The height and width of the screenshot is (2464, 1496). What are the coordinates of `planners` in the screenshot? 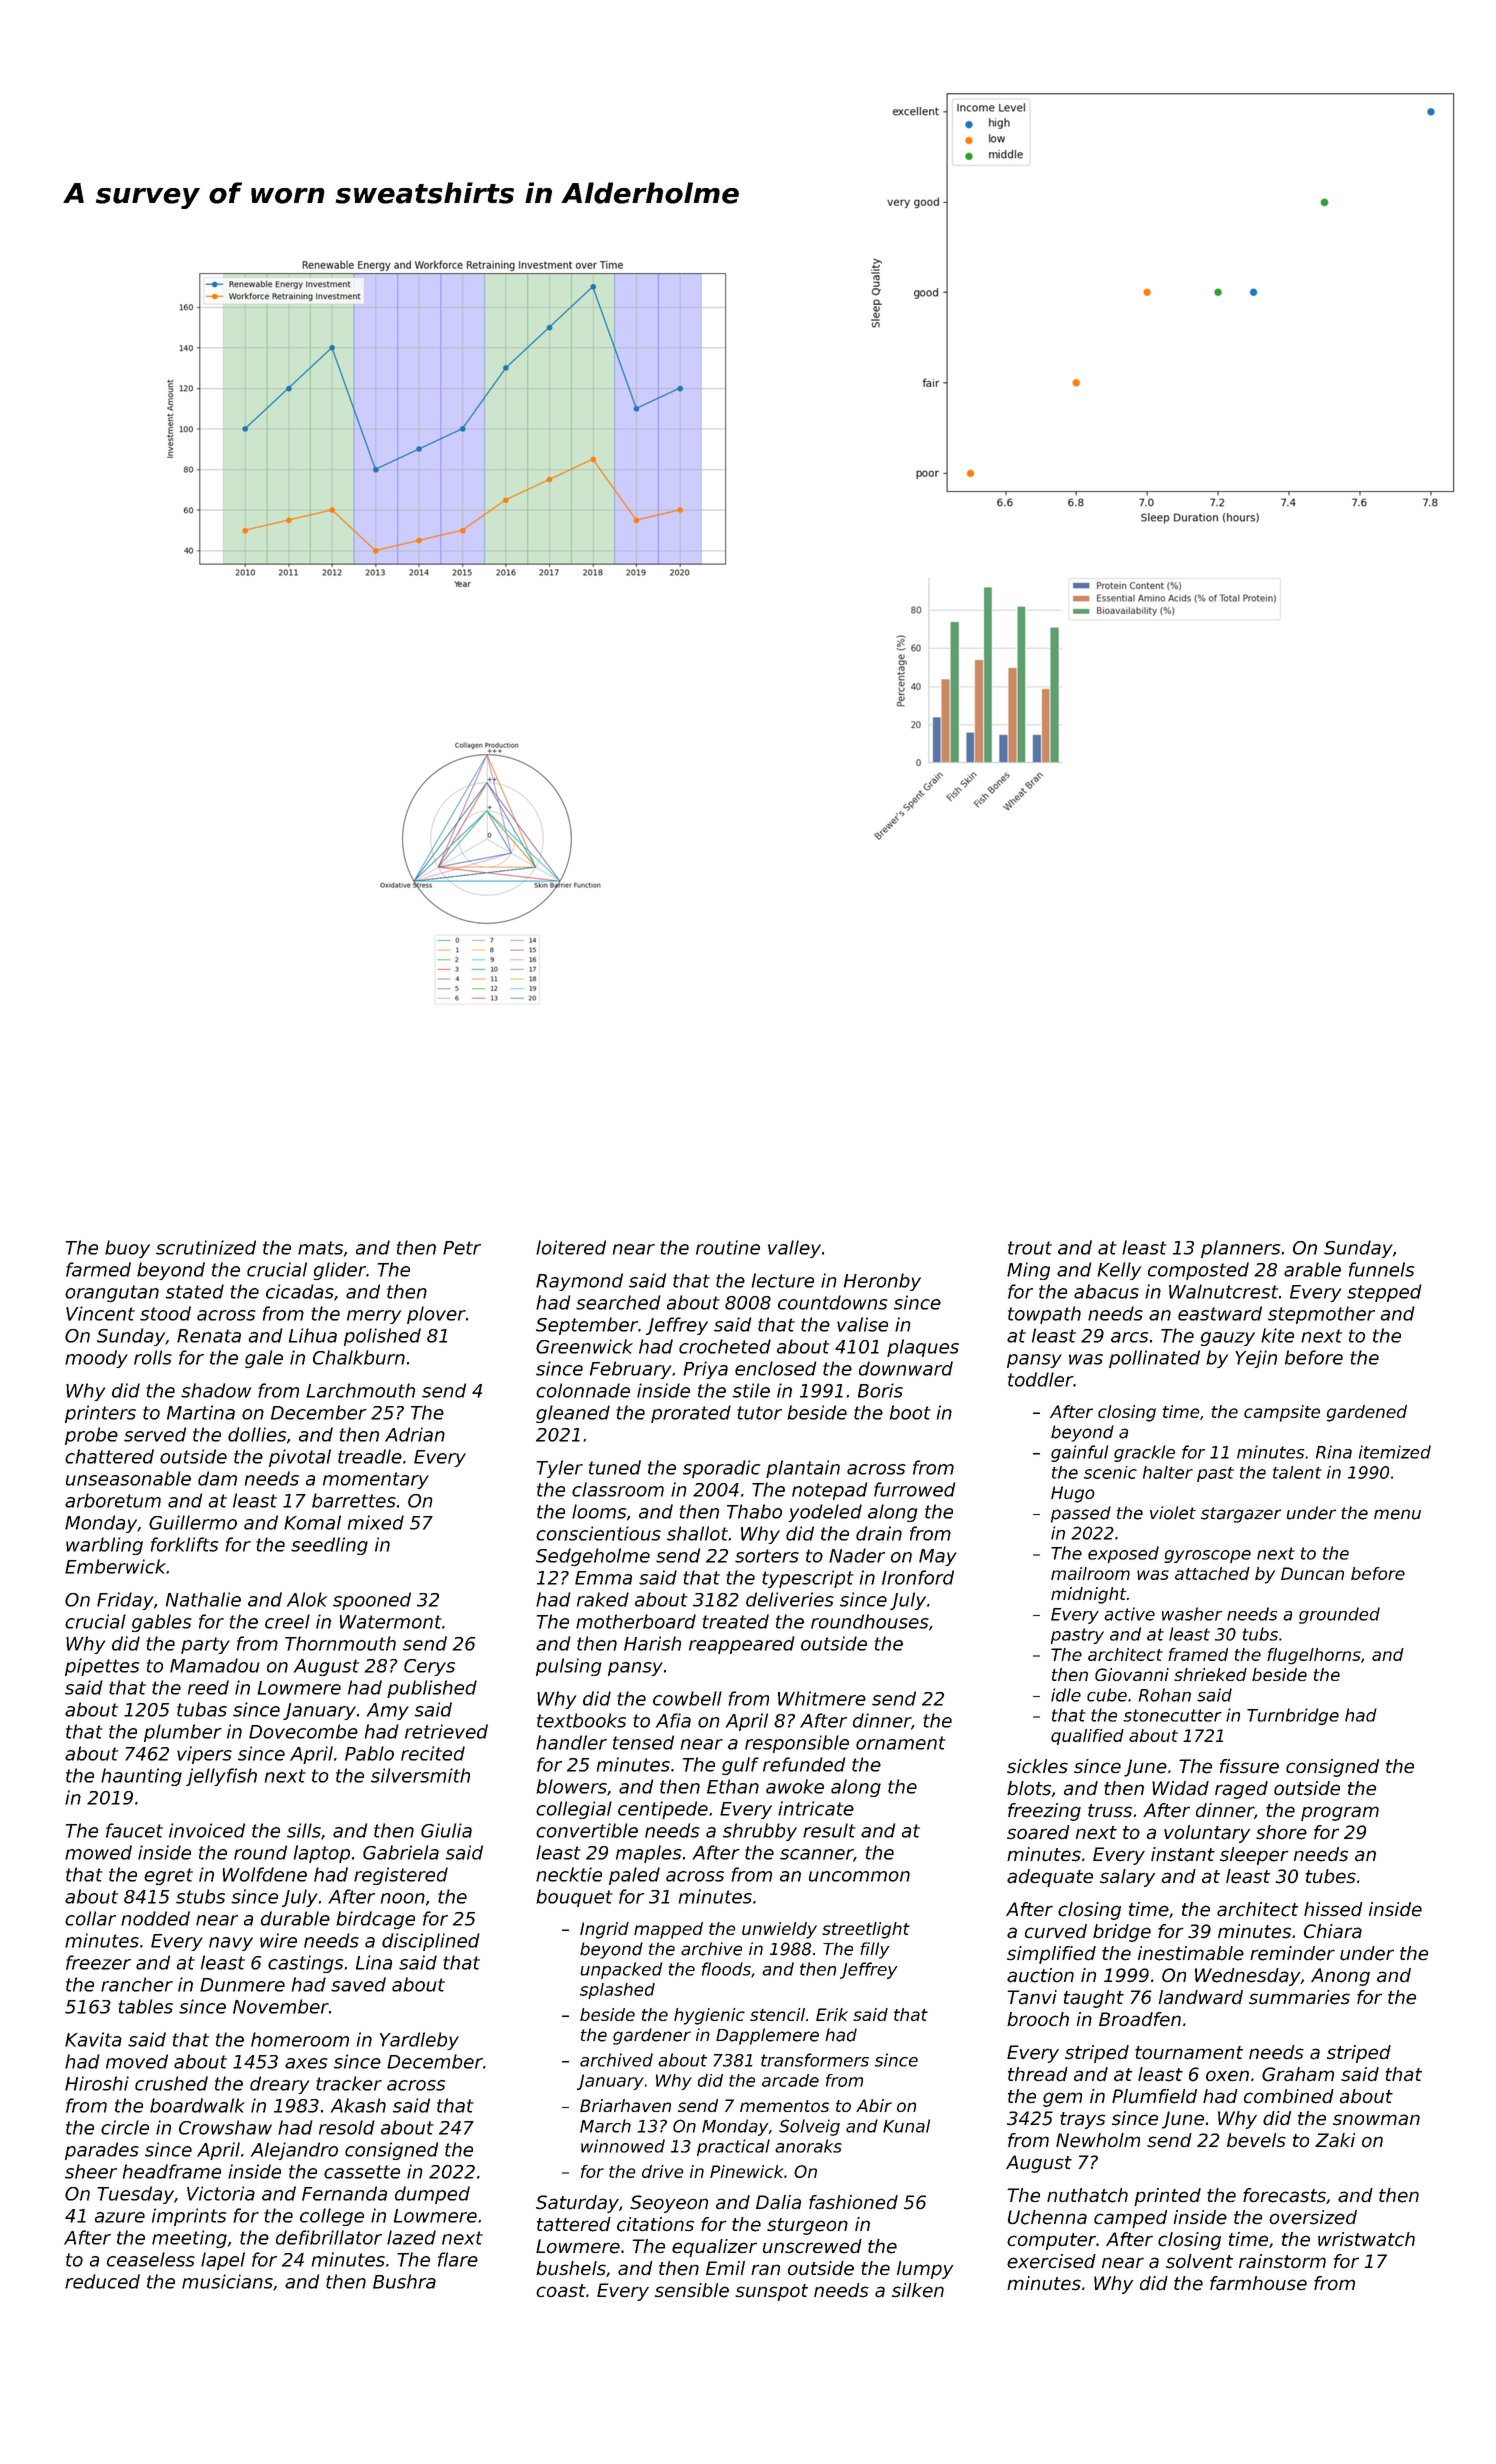 It's located at (1240, 1249).
